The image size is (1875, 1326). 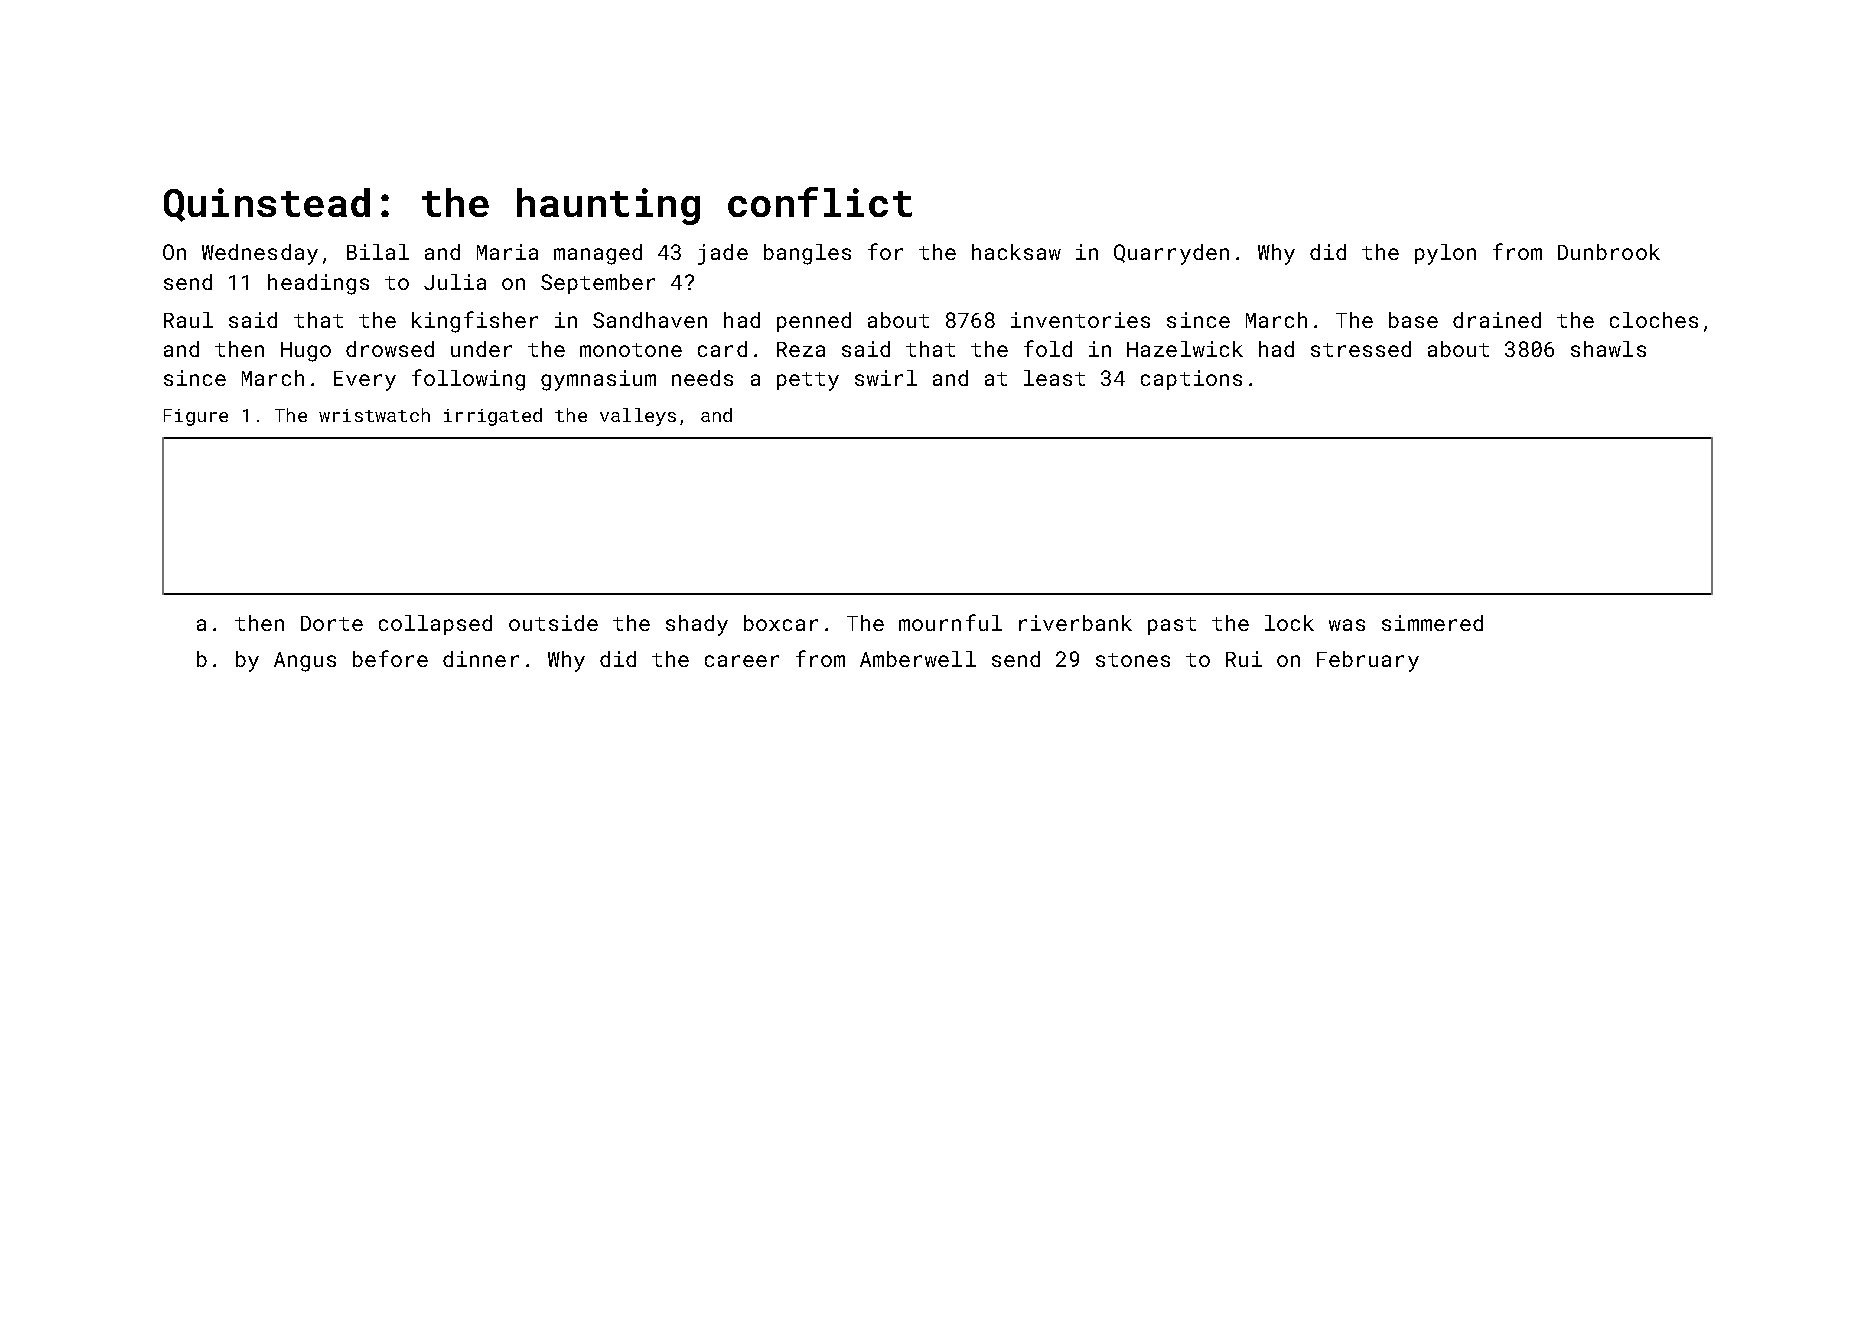 I want to click on mournful, so click(x=950, y=622).
